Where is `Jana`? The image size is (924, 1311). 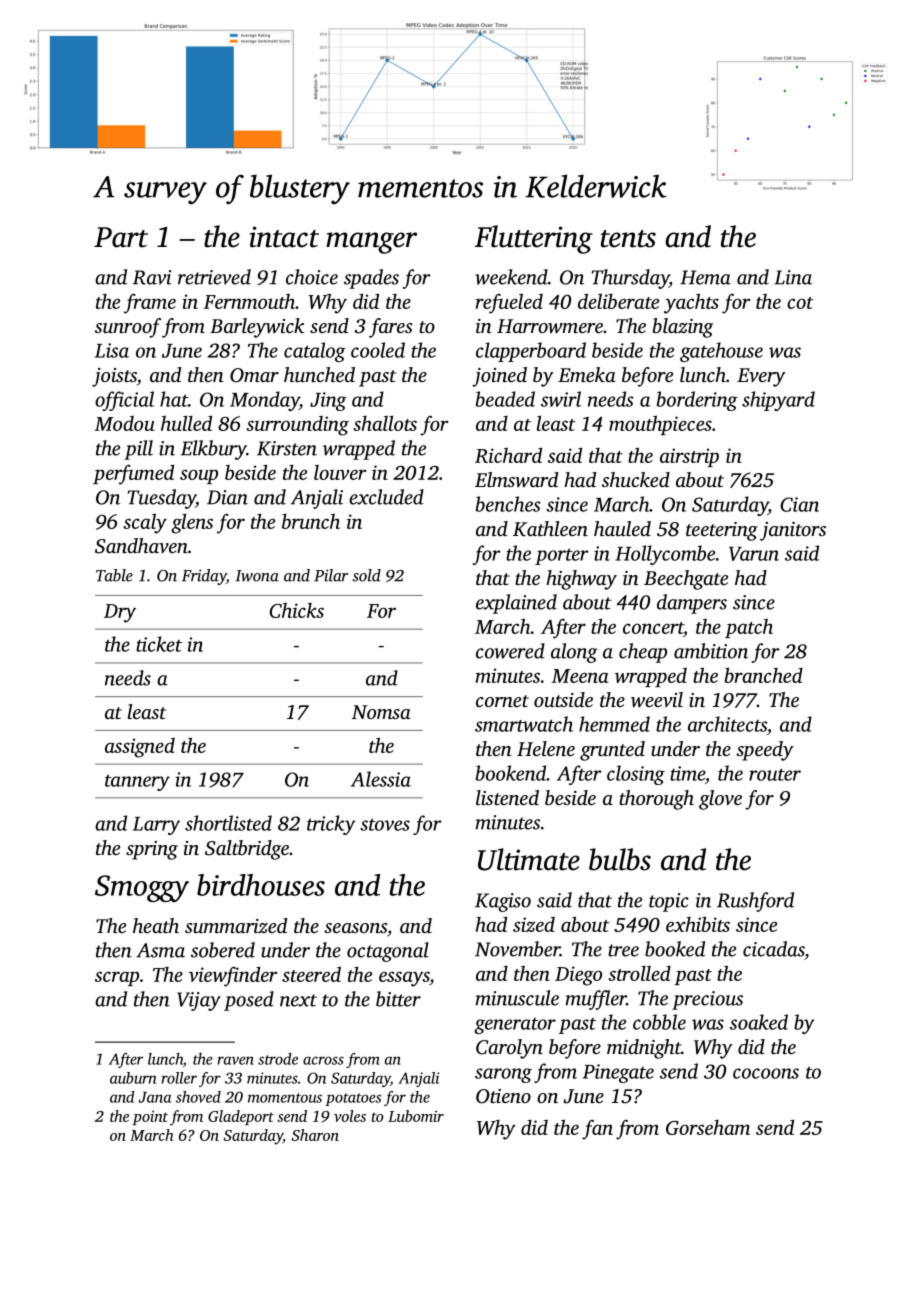 Jana is located at coordinates (155, 1097).
